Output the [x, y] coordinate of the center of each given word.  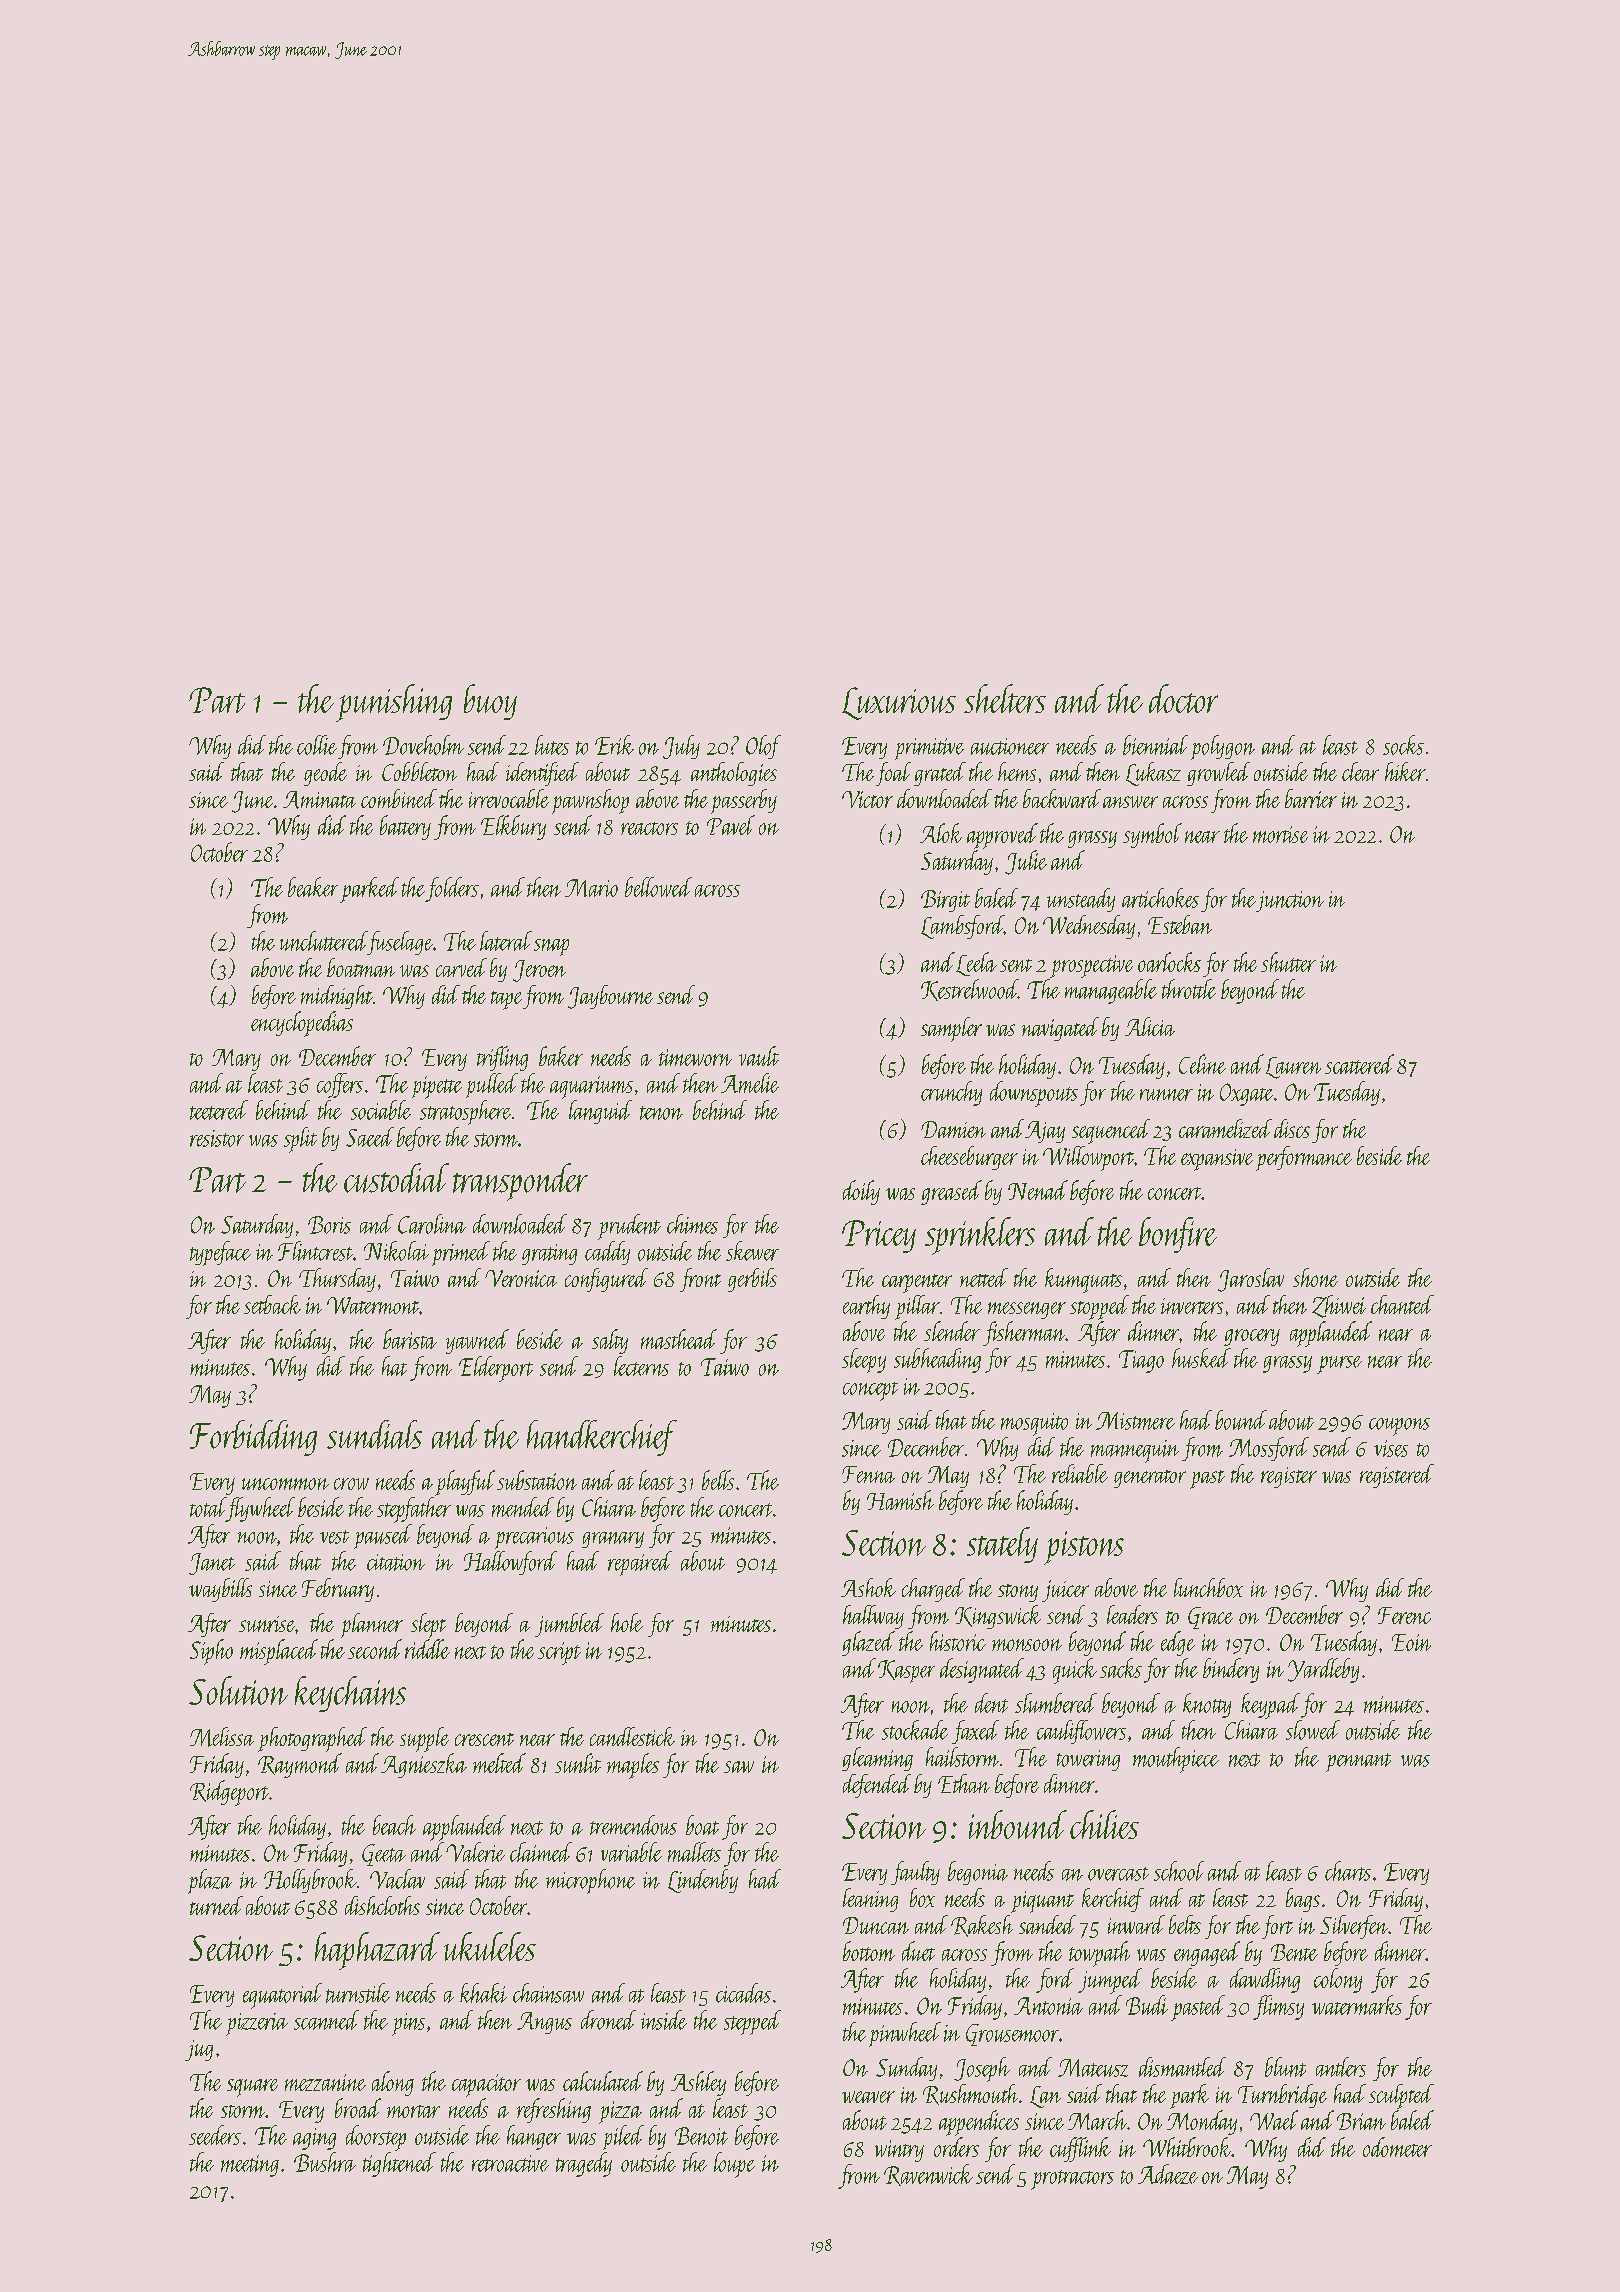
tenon [661, 1113]
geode [325, 774]
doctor [1183, 698]
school [1179, 1871]
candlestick [632, 1736]
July [681, 747]
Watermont [373, 1305]
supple [424, 1739]
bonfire [1178, 1235]
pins [408, 2024]
